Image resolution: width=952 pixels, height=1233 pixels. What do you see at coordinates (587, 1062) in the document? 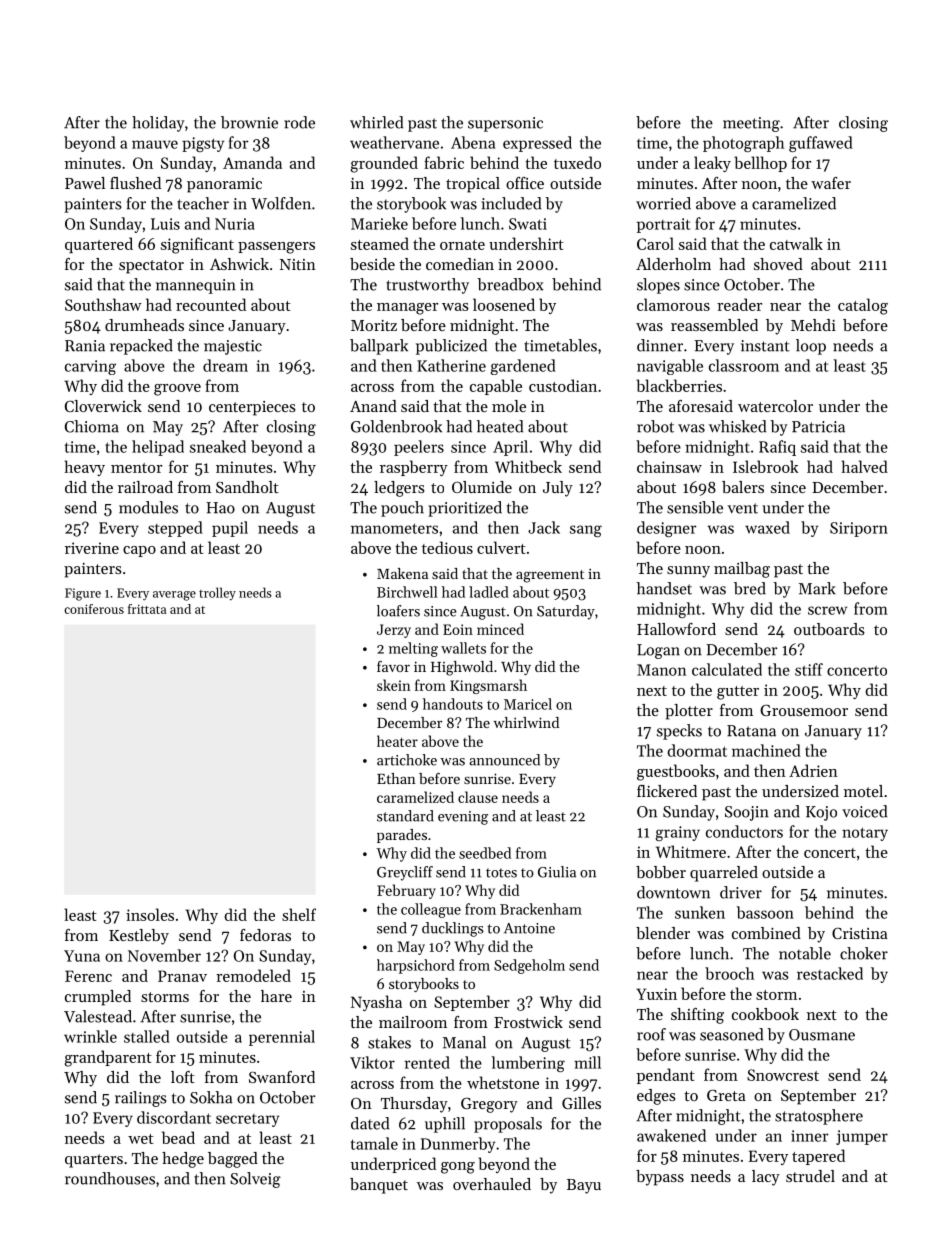
I see `mill` at bounding box center [587, 1062].
